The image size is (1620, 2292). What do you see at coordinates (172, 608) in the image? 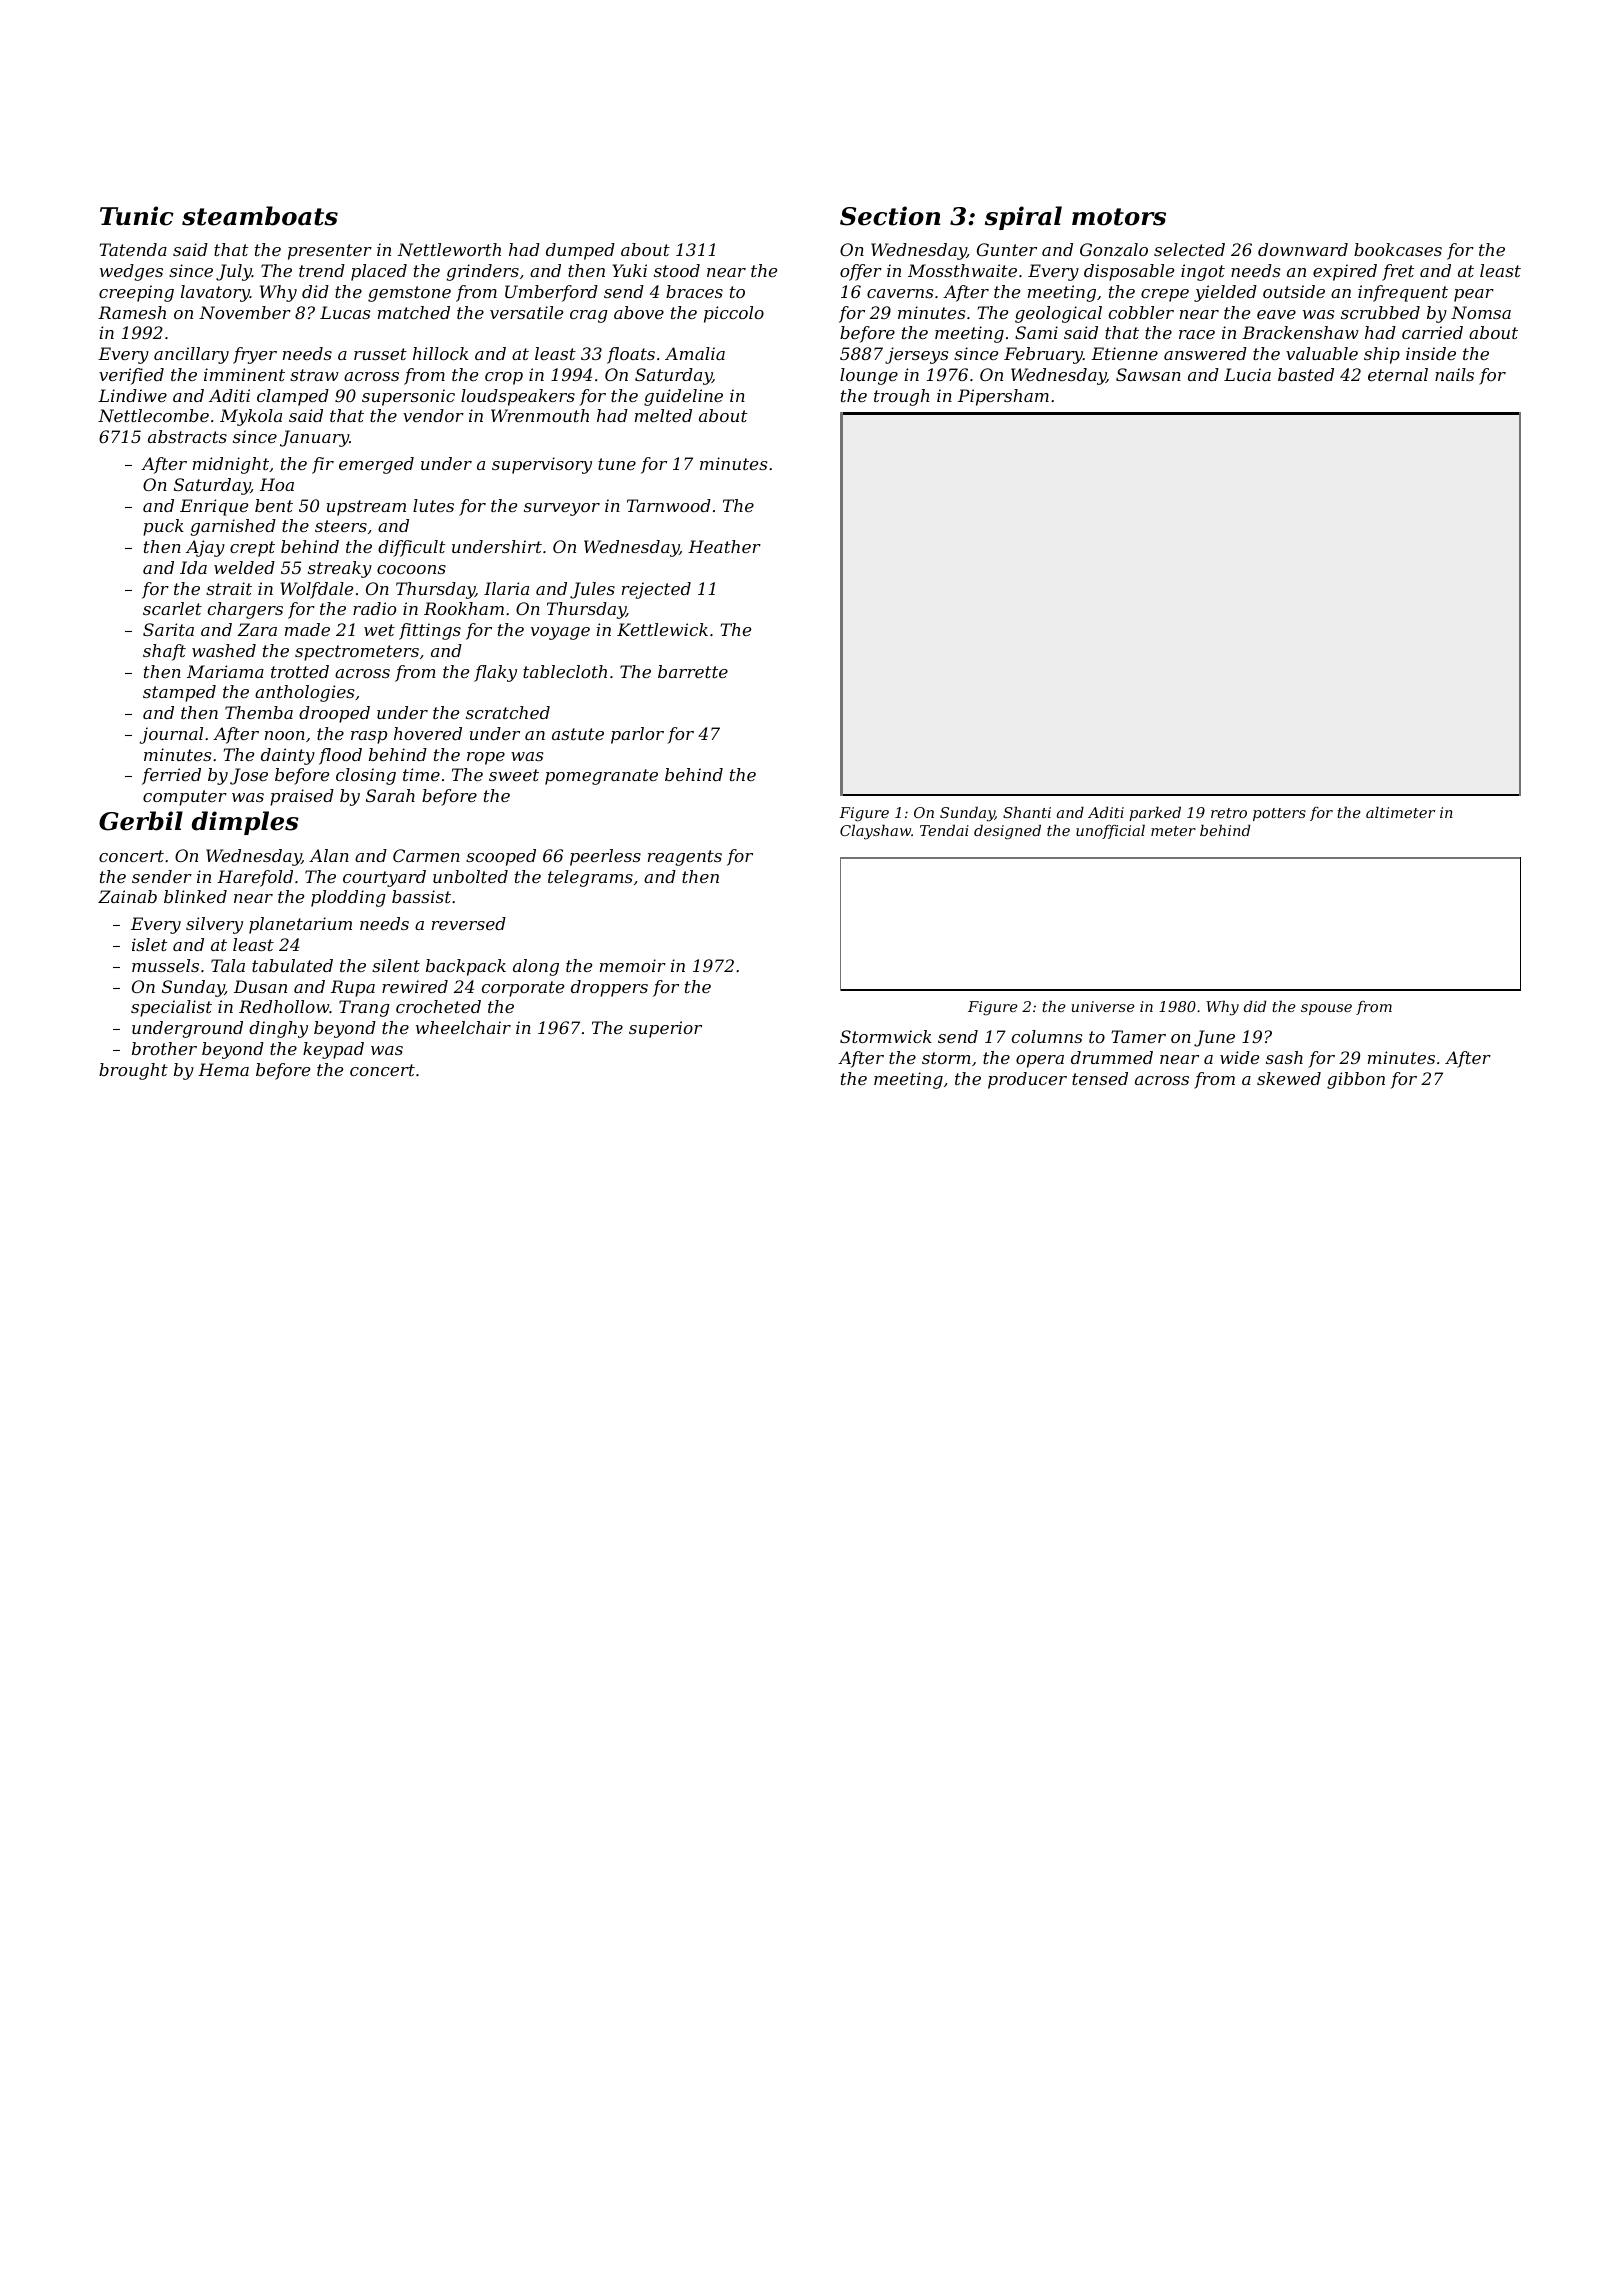
I see `scarlet` at bounding box center [172, 608].
